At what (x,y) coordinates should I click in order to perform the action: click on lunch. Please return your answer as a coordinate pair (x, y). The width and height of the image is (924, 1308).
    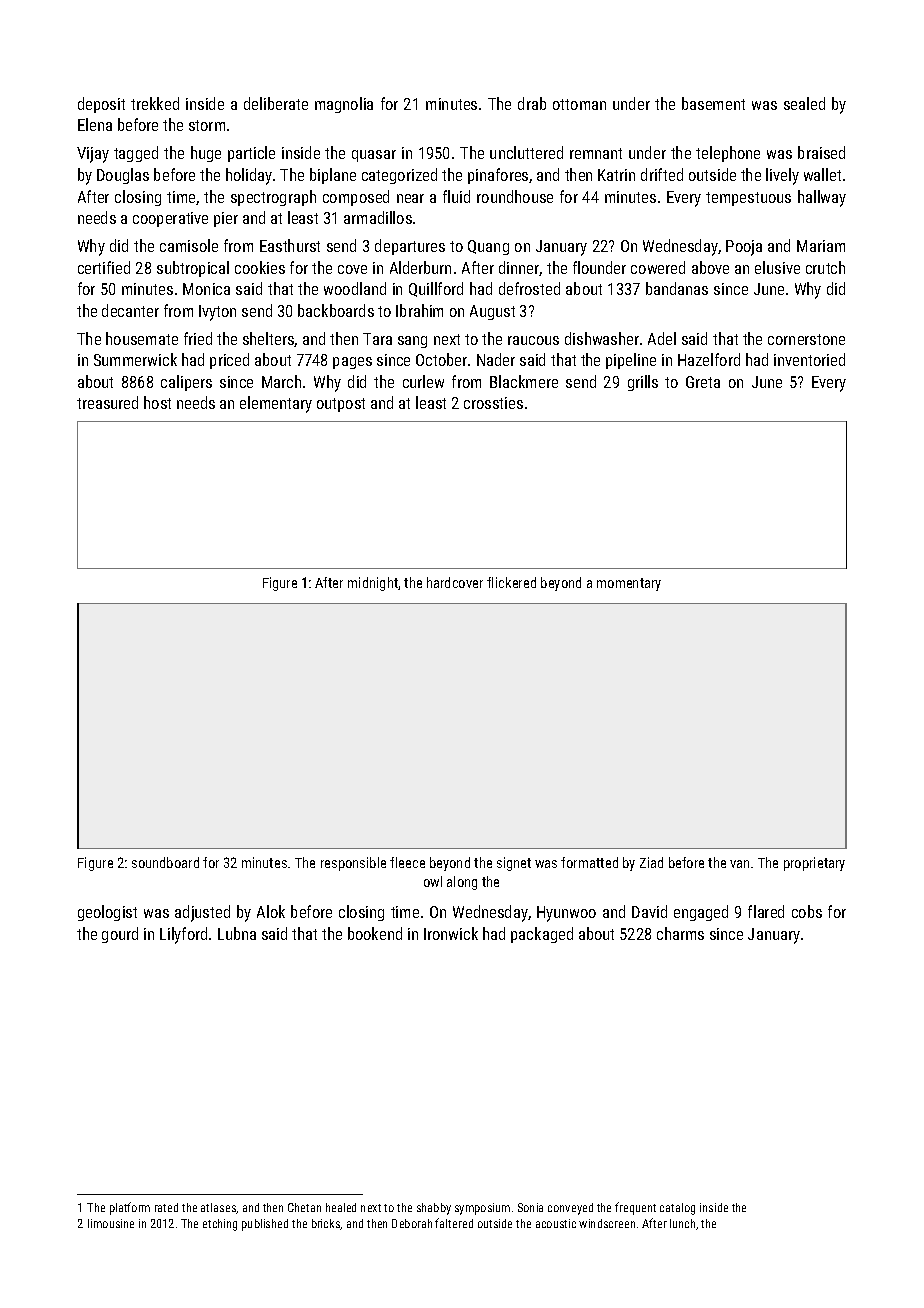
    Looking at the image, I should click on (682, 1223).
